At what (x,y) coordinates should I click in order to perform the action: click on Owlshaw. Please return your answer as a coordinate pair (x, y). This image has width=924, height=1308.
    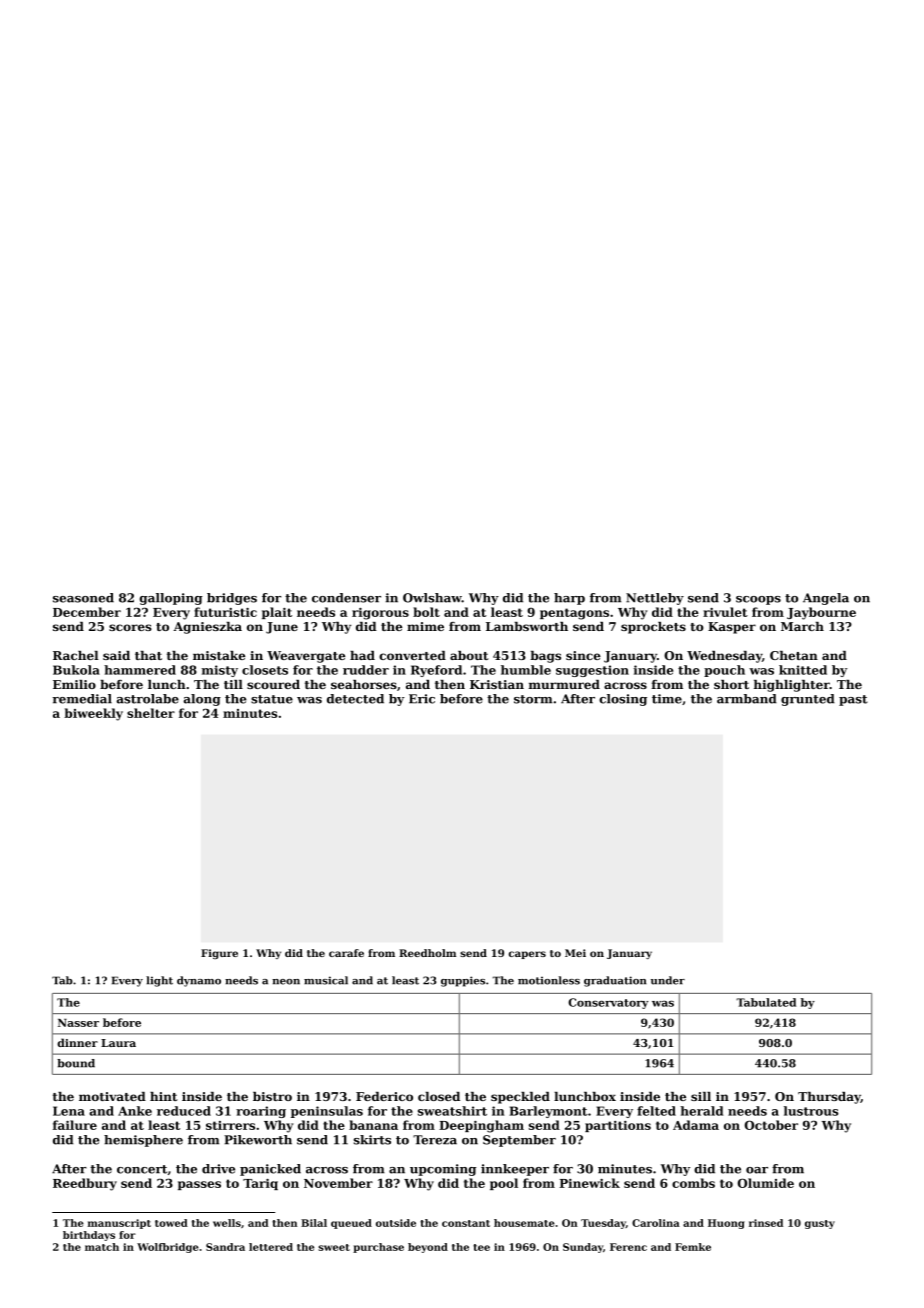
    Looking at the image, I should click on (432, 598).
